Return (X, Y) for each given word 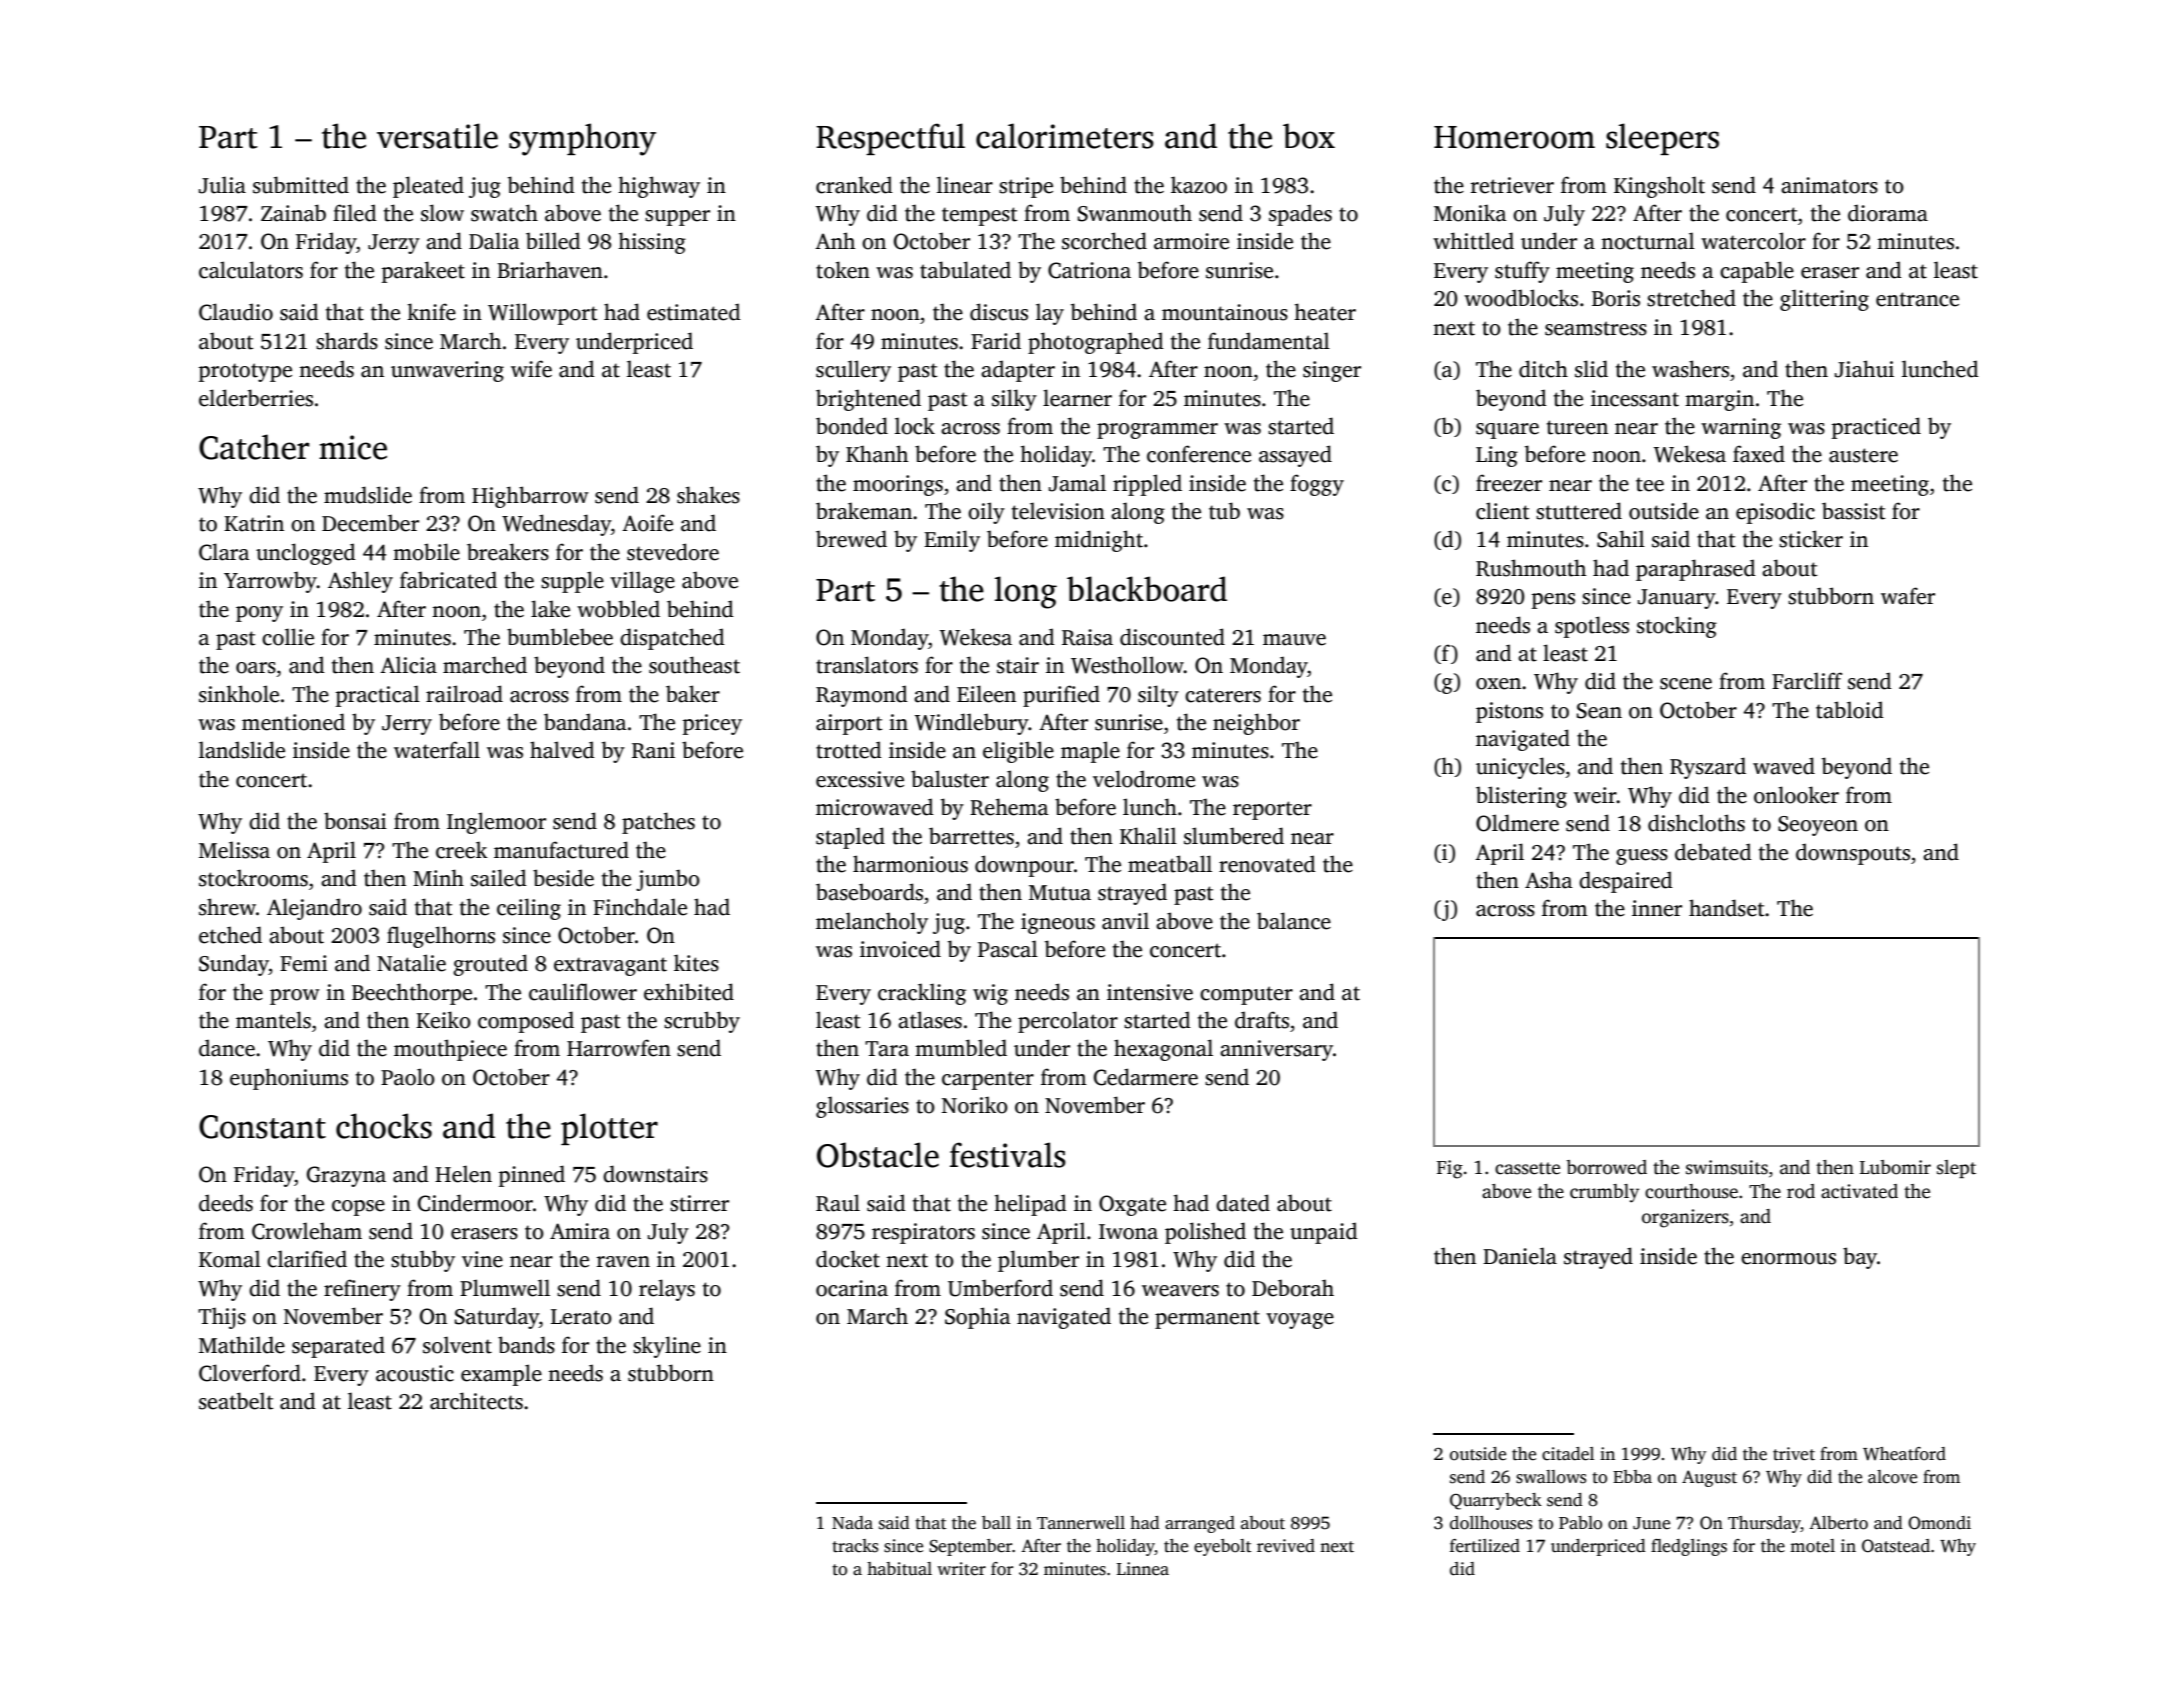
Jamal (1077, 483)
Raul (838, 1203)
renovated (1267, 864)
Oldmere (1517, 823)
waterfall (437, 750)
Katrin (254, 523)
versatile (437, 136)
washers (1690, 369)
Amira (580, 1231)
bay (1860, 1258)
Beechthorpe (412, 994)
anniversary (1276, 1050)
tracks (855, 1546)
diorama (1888, 213)
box (1309, 136)
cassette (1527, 1168)
